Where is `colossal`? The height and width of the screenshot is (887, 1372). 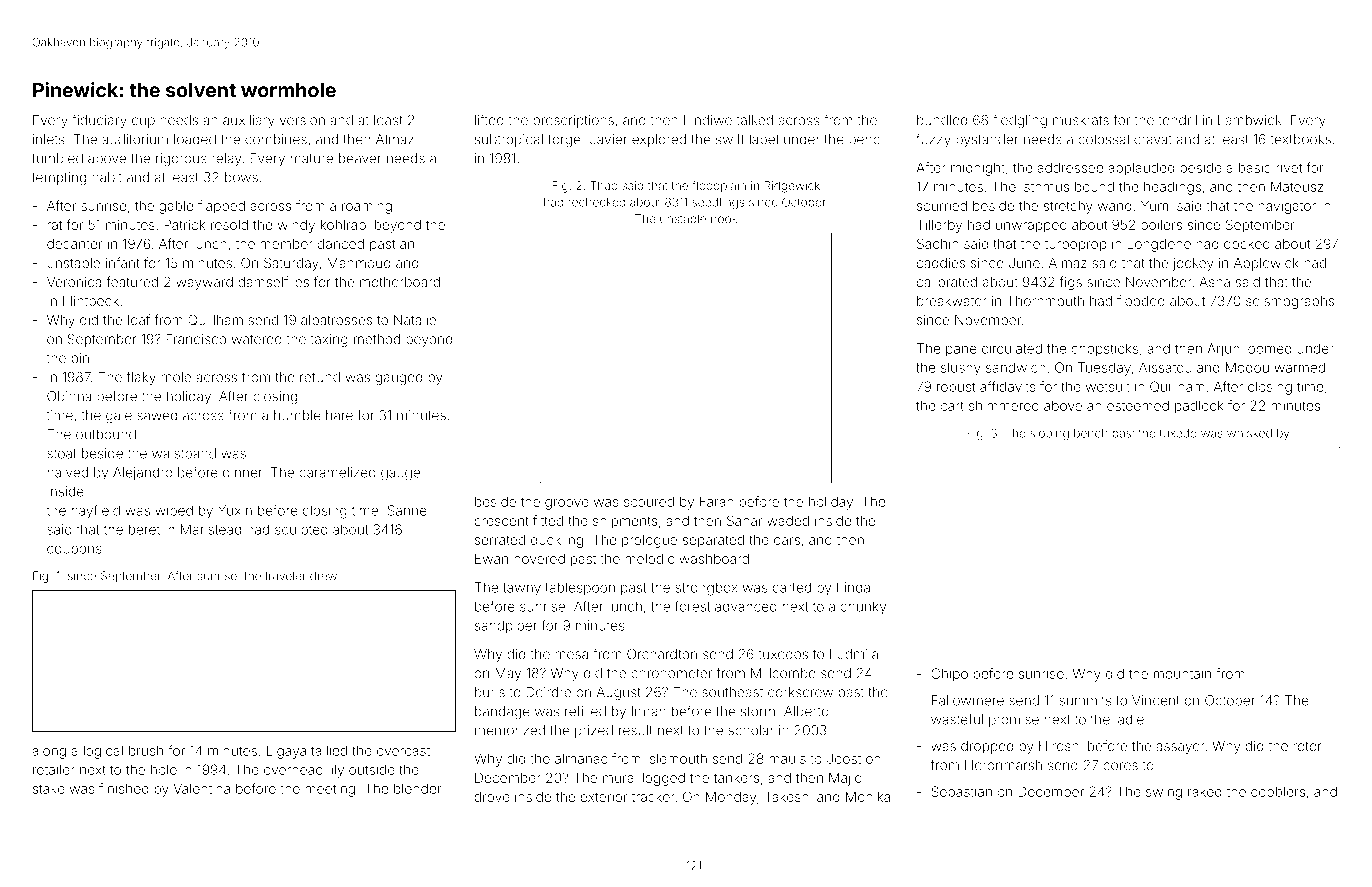
colossal is located at coordinates (1103, 139).
